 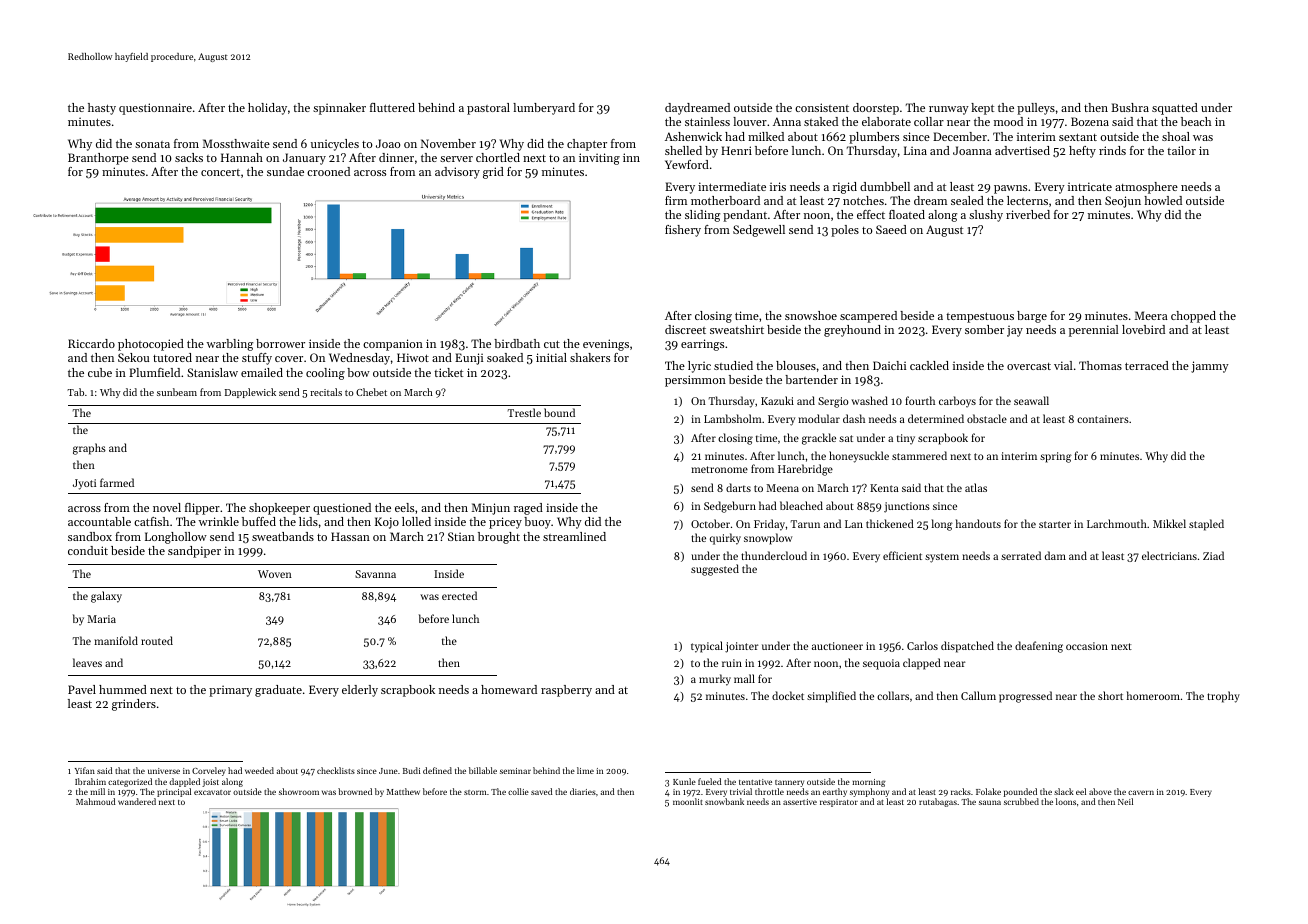 What do you see at coordinates (811, 315) in the document?
I see `snowshoe` at bounding box center [811, 315].
